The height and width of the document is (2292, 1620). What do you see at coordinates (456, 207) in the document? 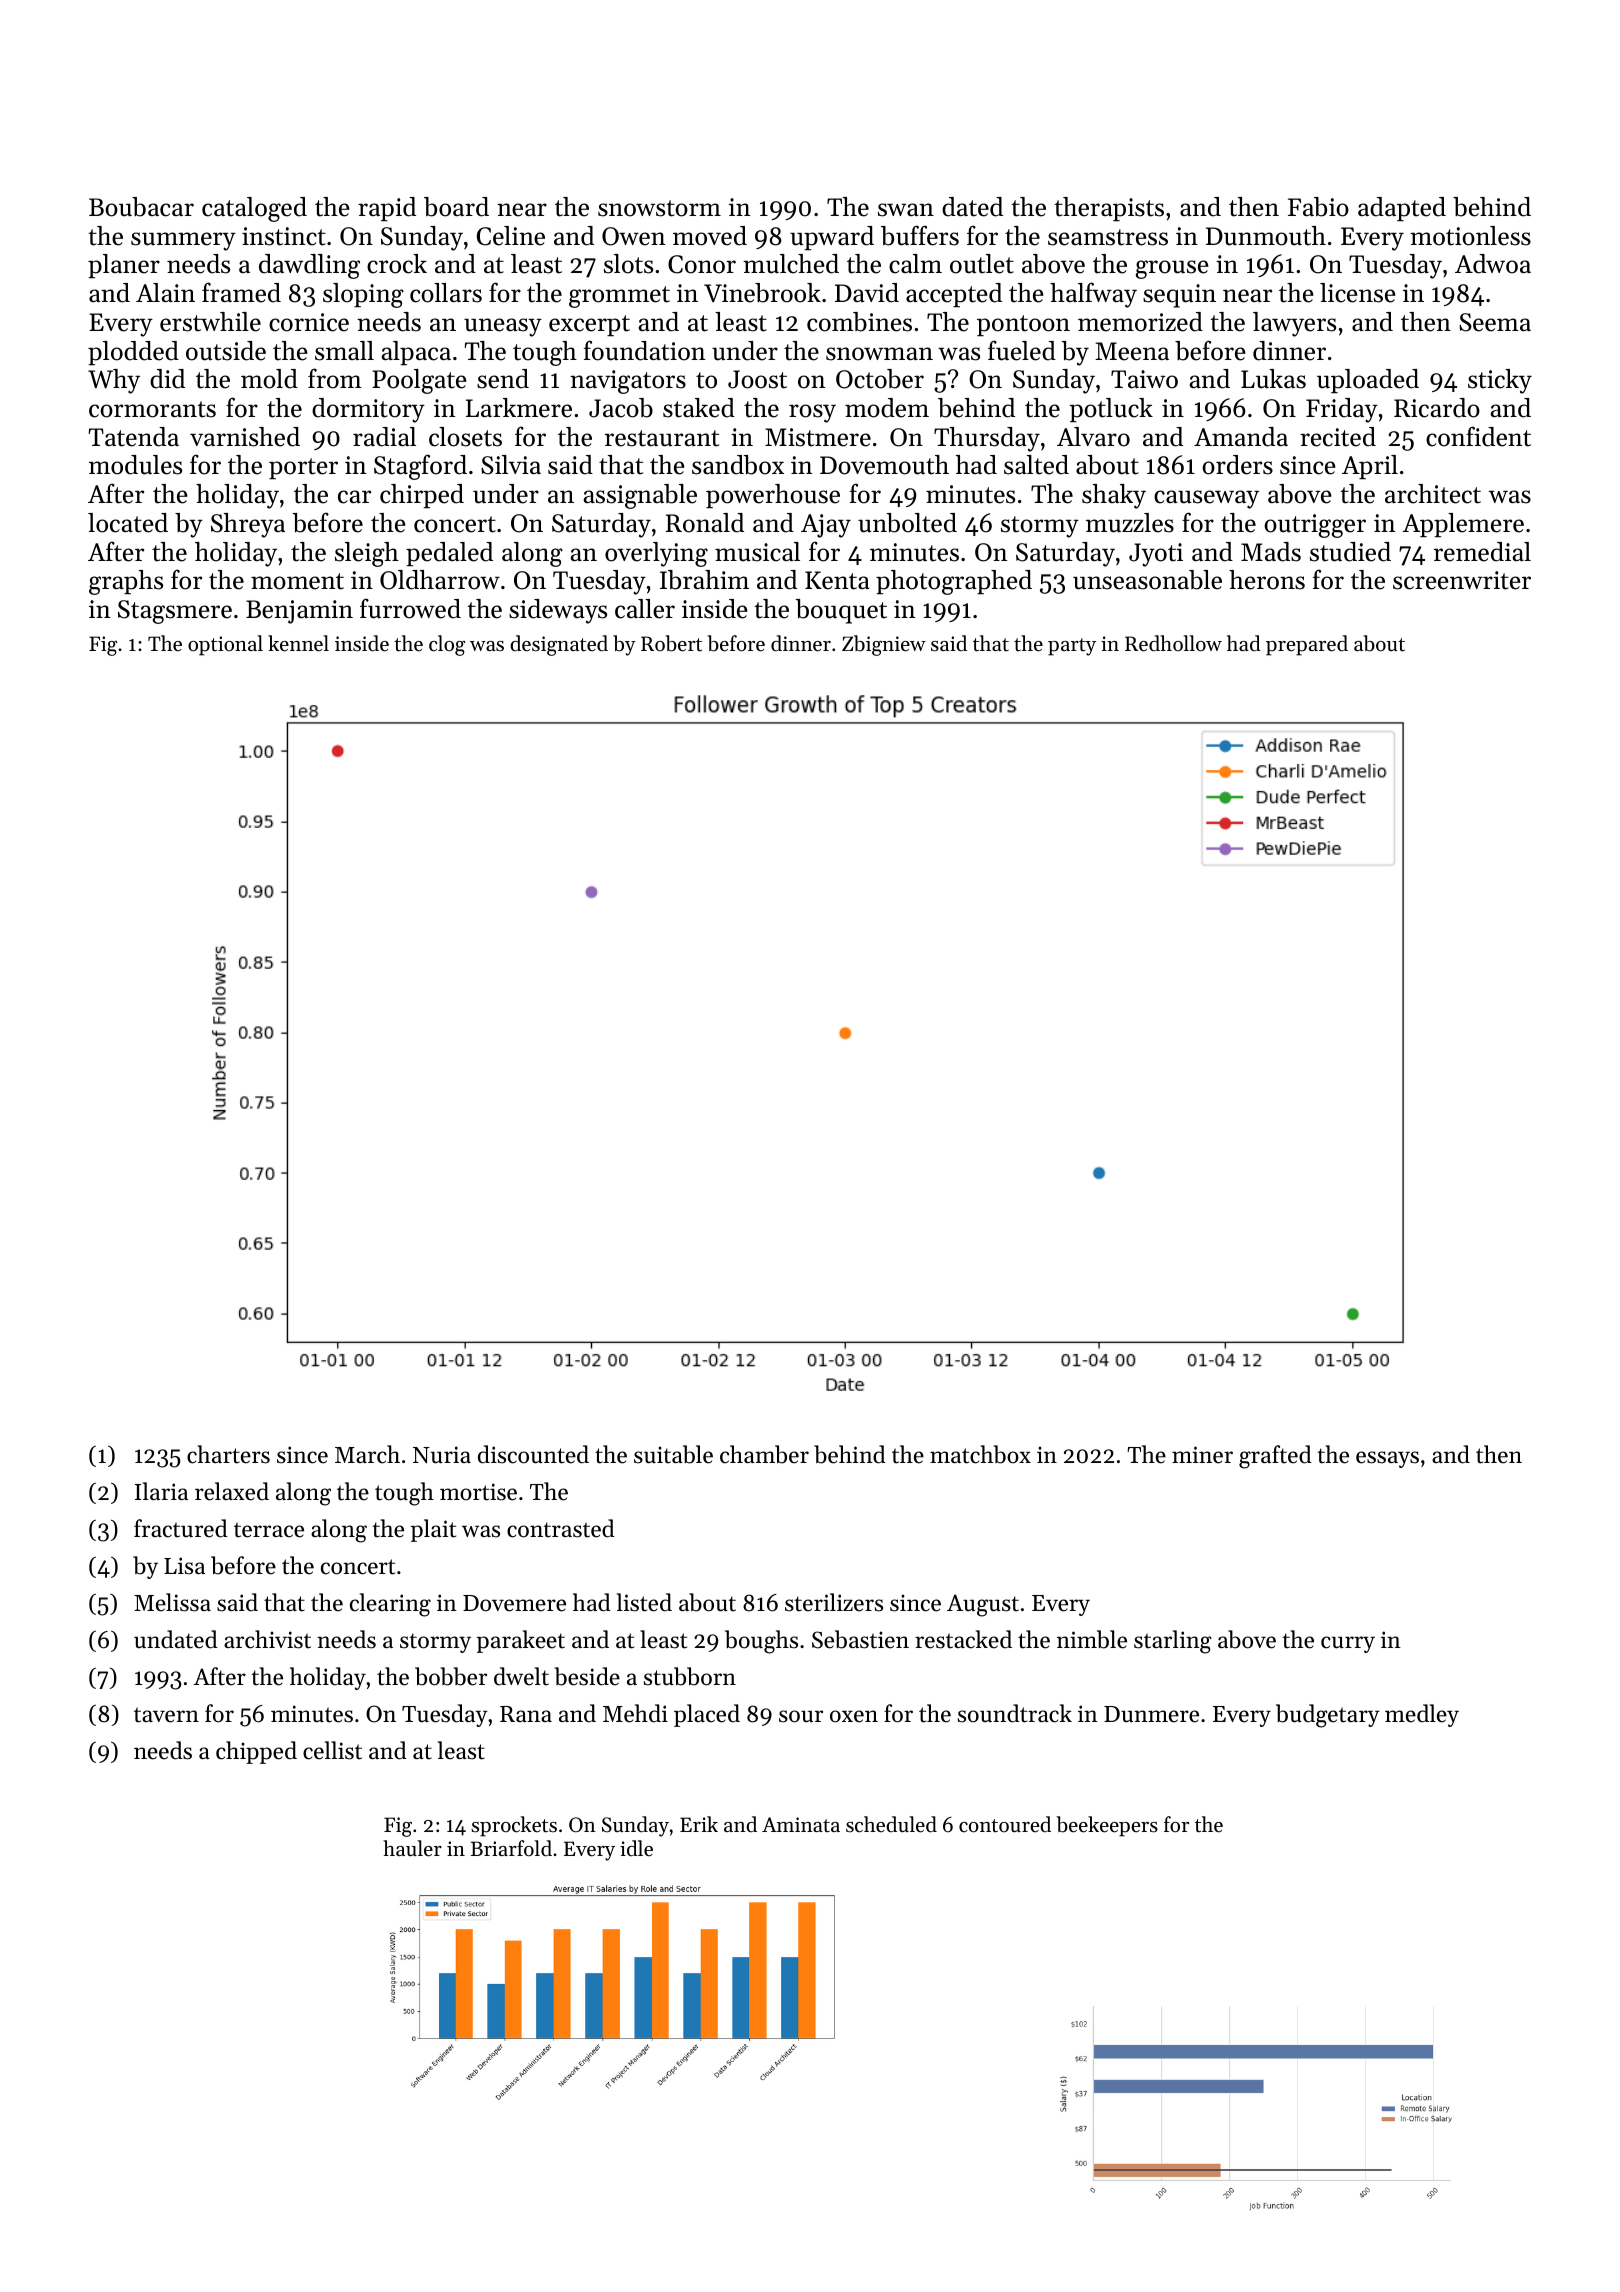
I see `board` at bounding box center [456, 207].
